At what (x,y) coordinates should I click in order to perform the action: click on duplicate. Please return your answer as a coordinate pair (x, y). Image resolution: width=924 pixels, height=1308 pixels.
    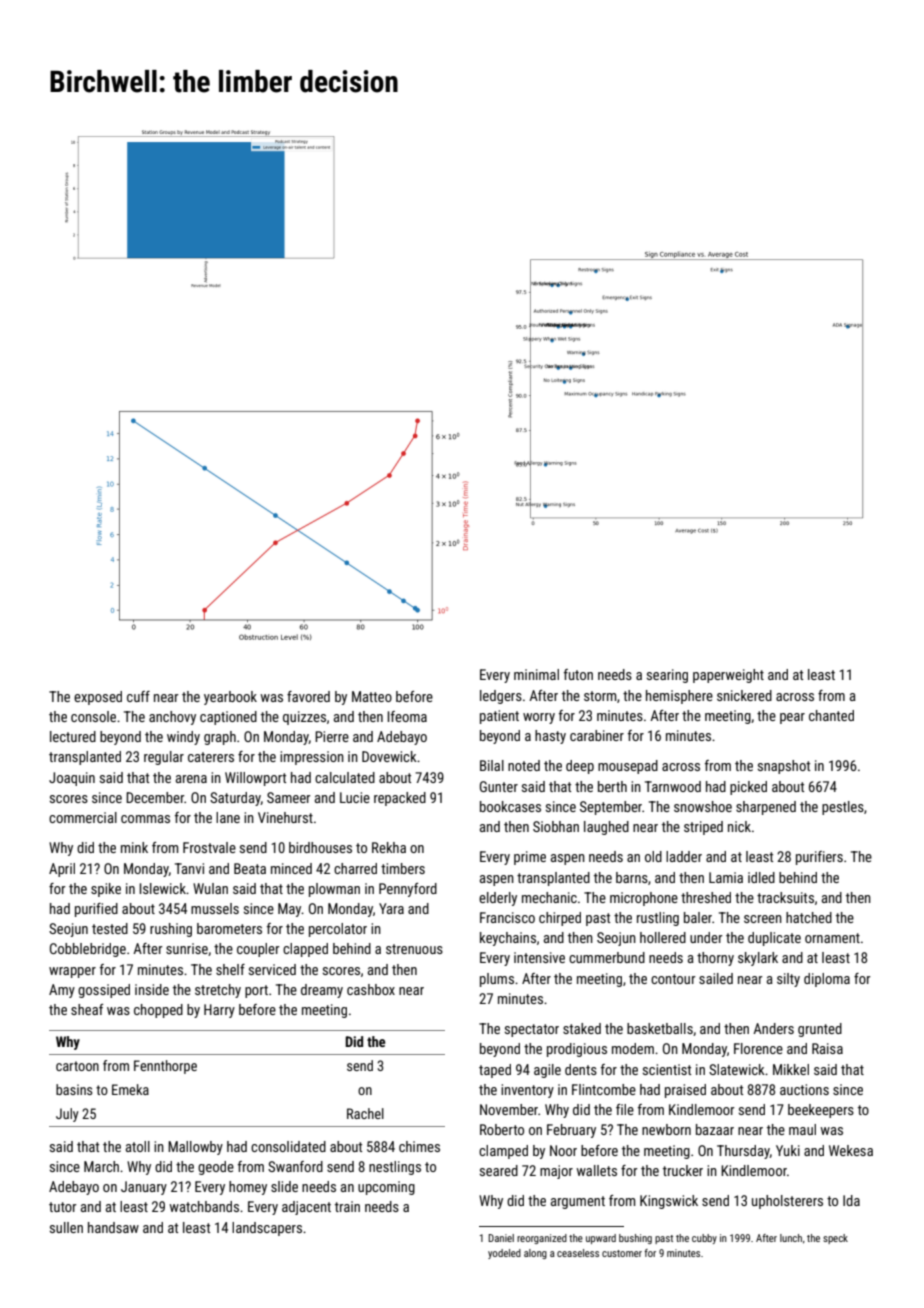
    Looking at the image, I should click on (774, 939).
